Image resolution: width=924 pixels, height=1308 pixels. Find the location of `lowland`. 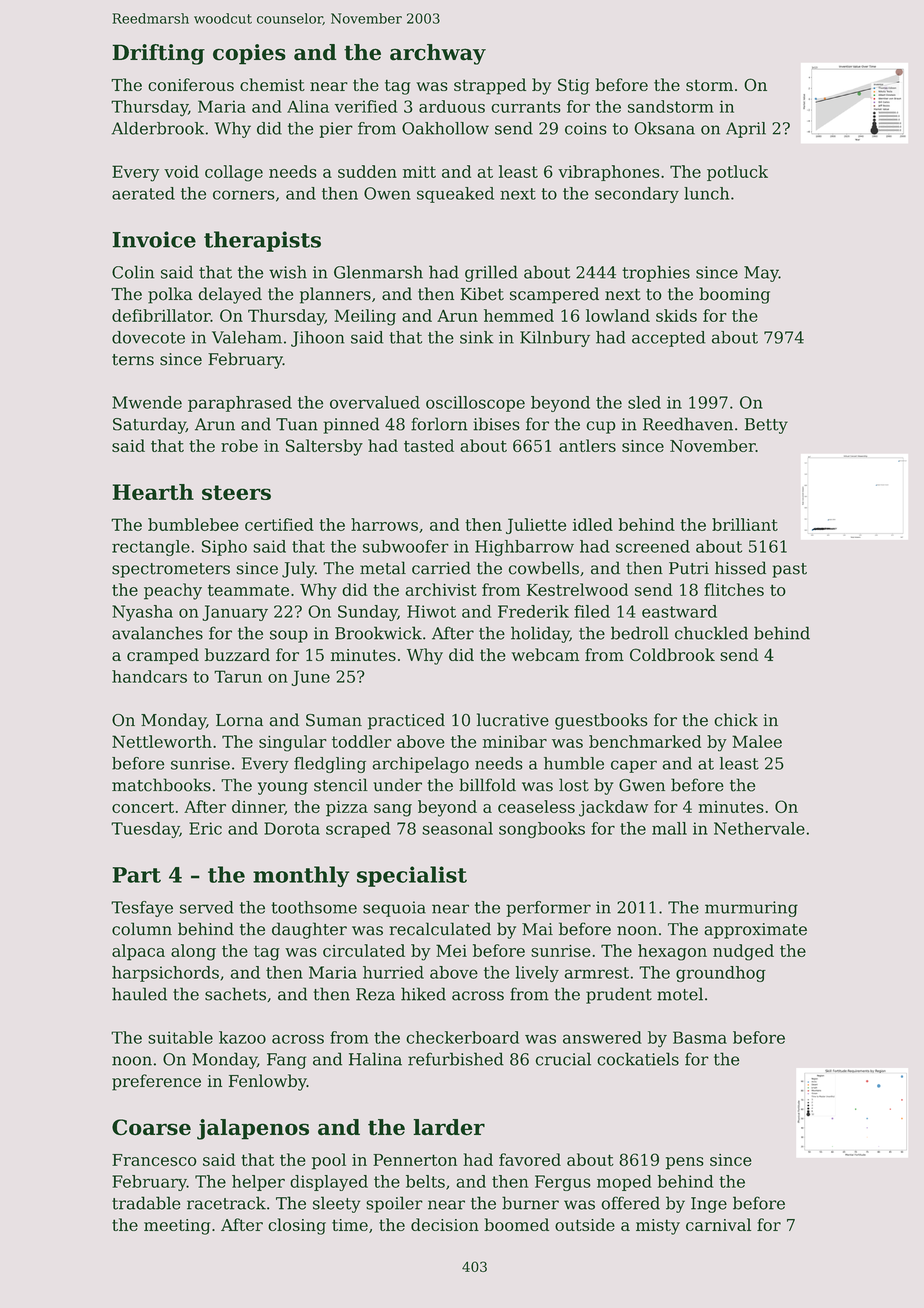

lowland is located at coordinates (618, 315).
